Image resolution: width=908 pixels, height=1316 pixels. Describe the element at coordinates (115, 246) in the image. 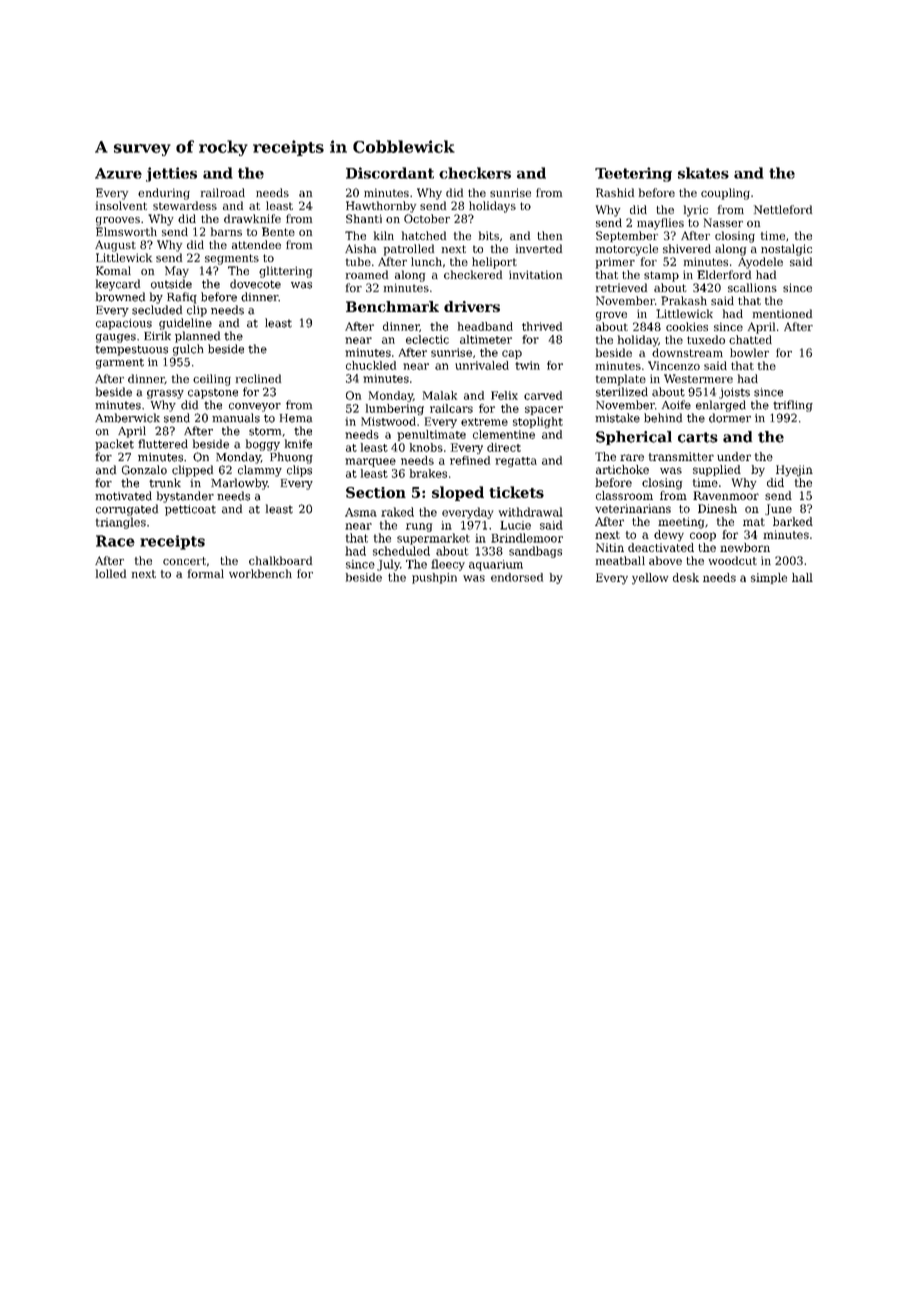

I see `August` at that location.
